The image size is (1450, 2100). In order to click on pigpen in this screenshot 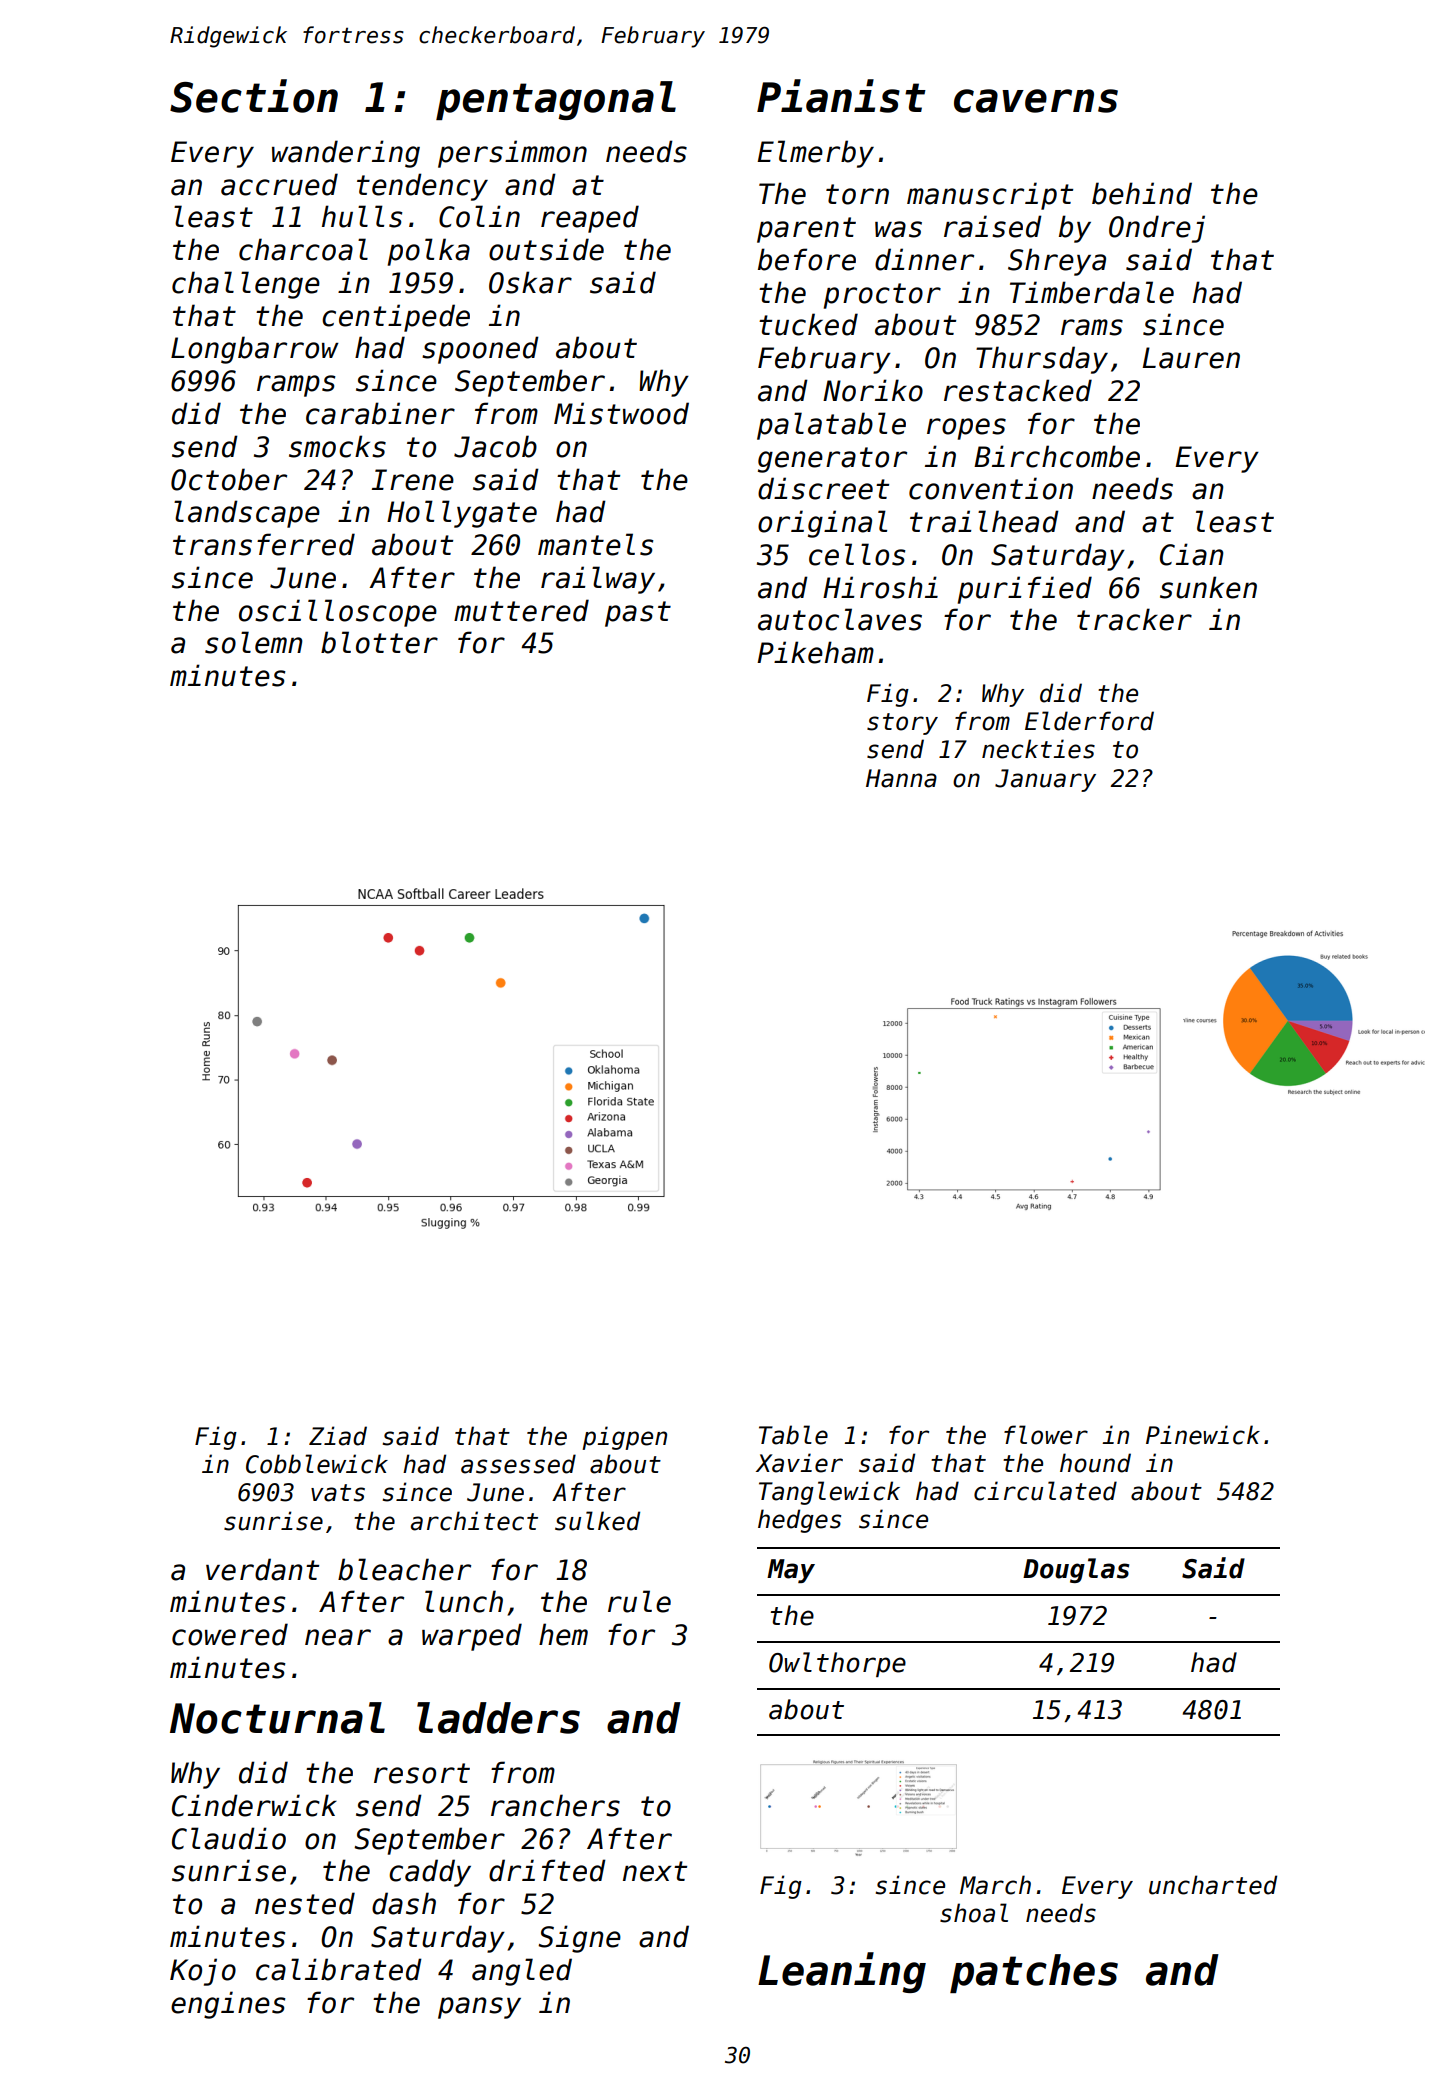, I will do `click(624, 1438)`.
